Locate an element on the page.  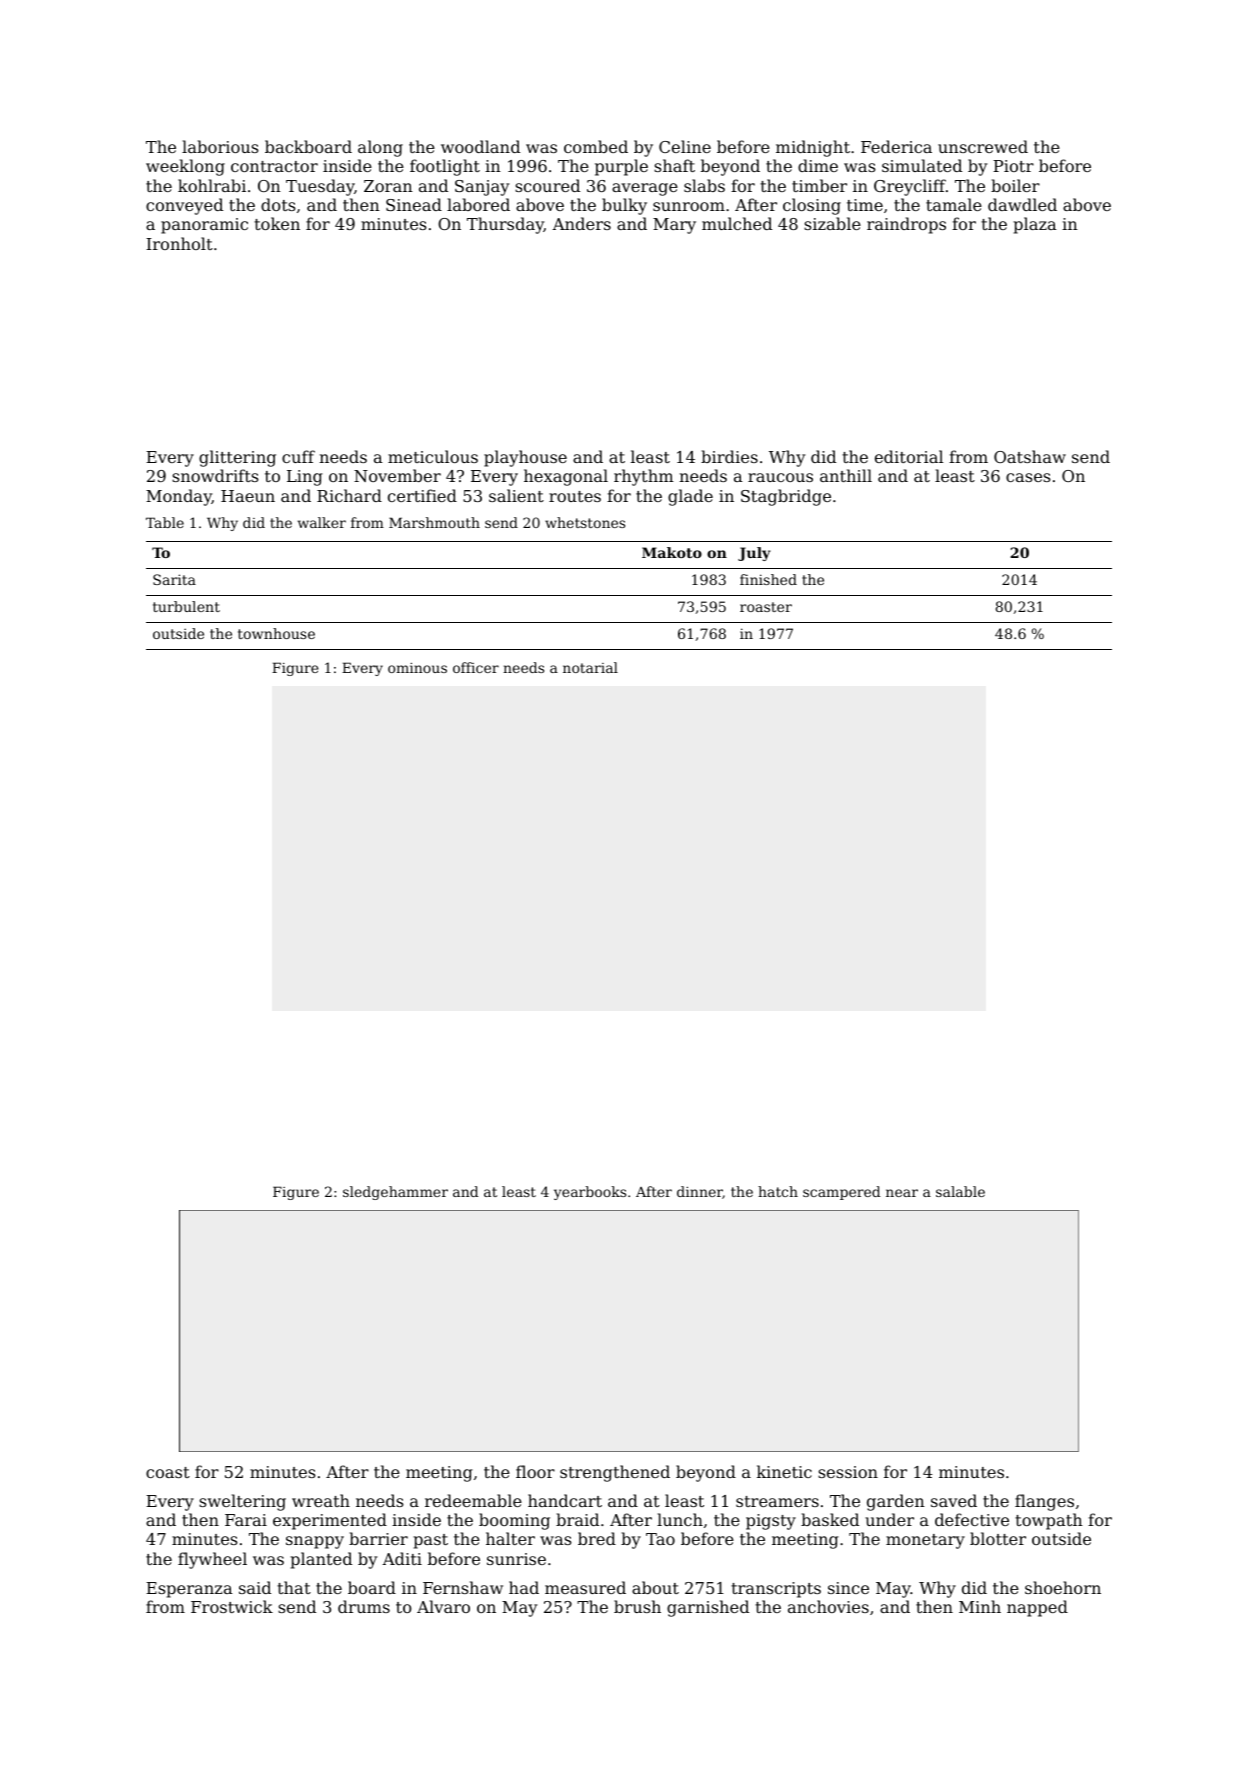
scoured is located at coordinates (547, 185).
